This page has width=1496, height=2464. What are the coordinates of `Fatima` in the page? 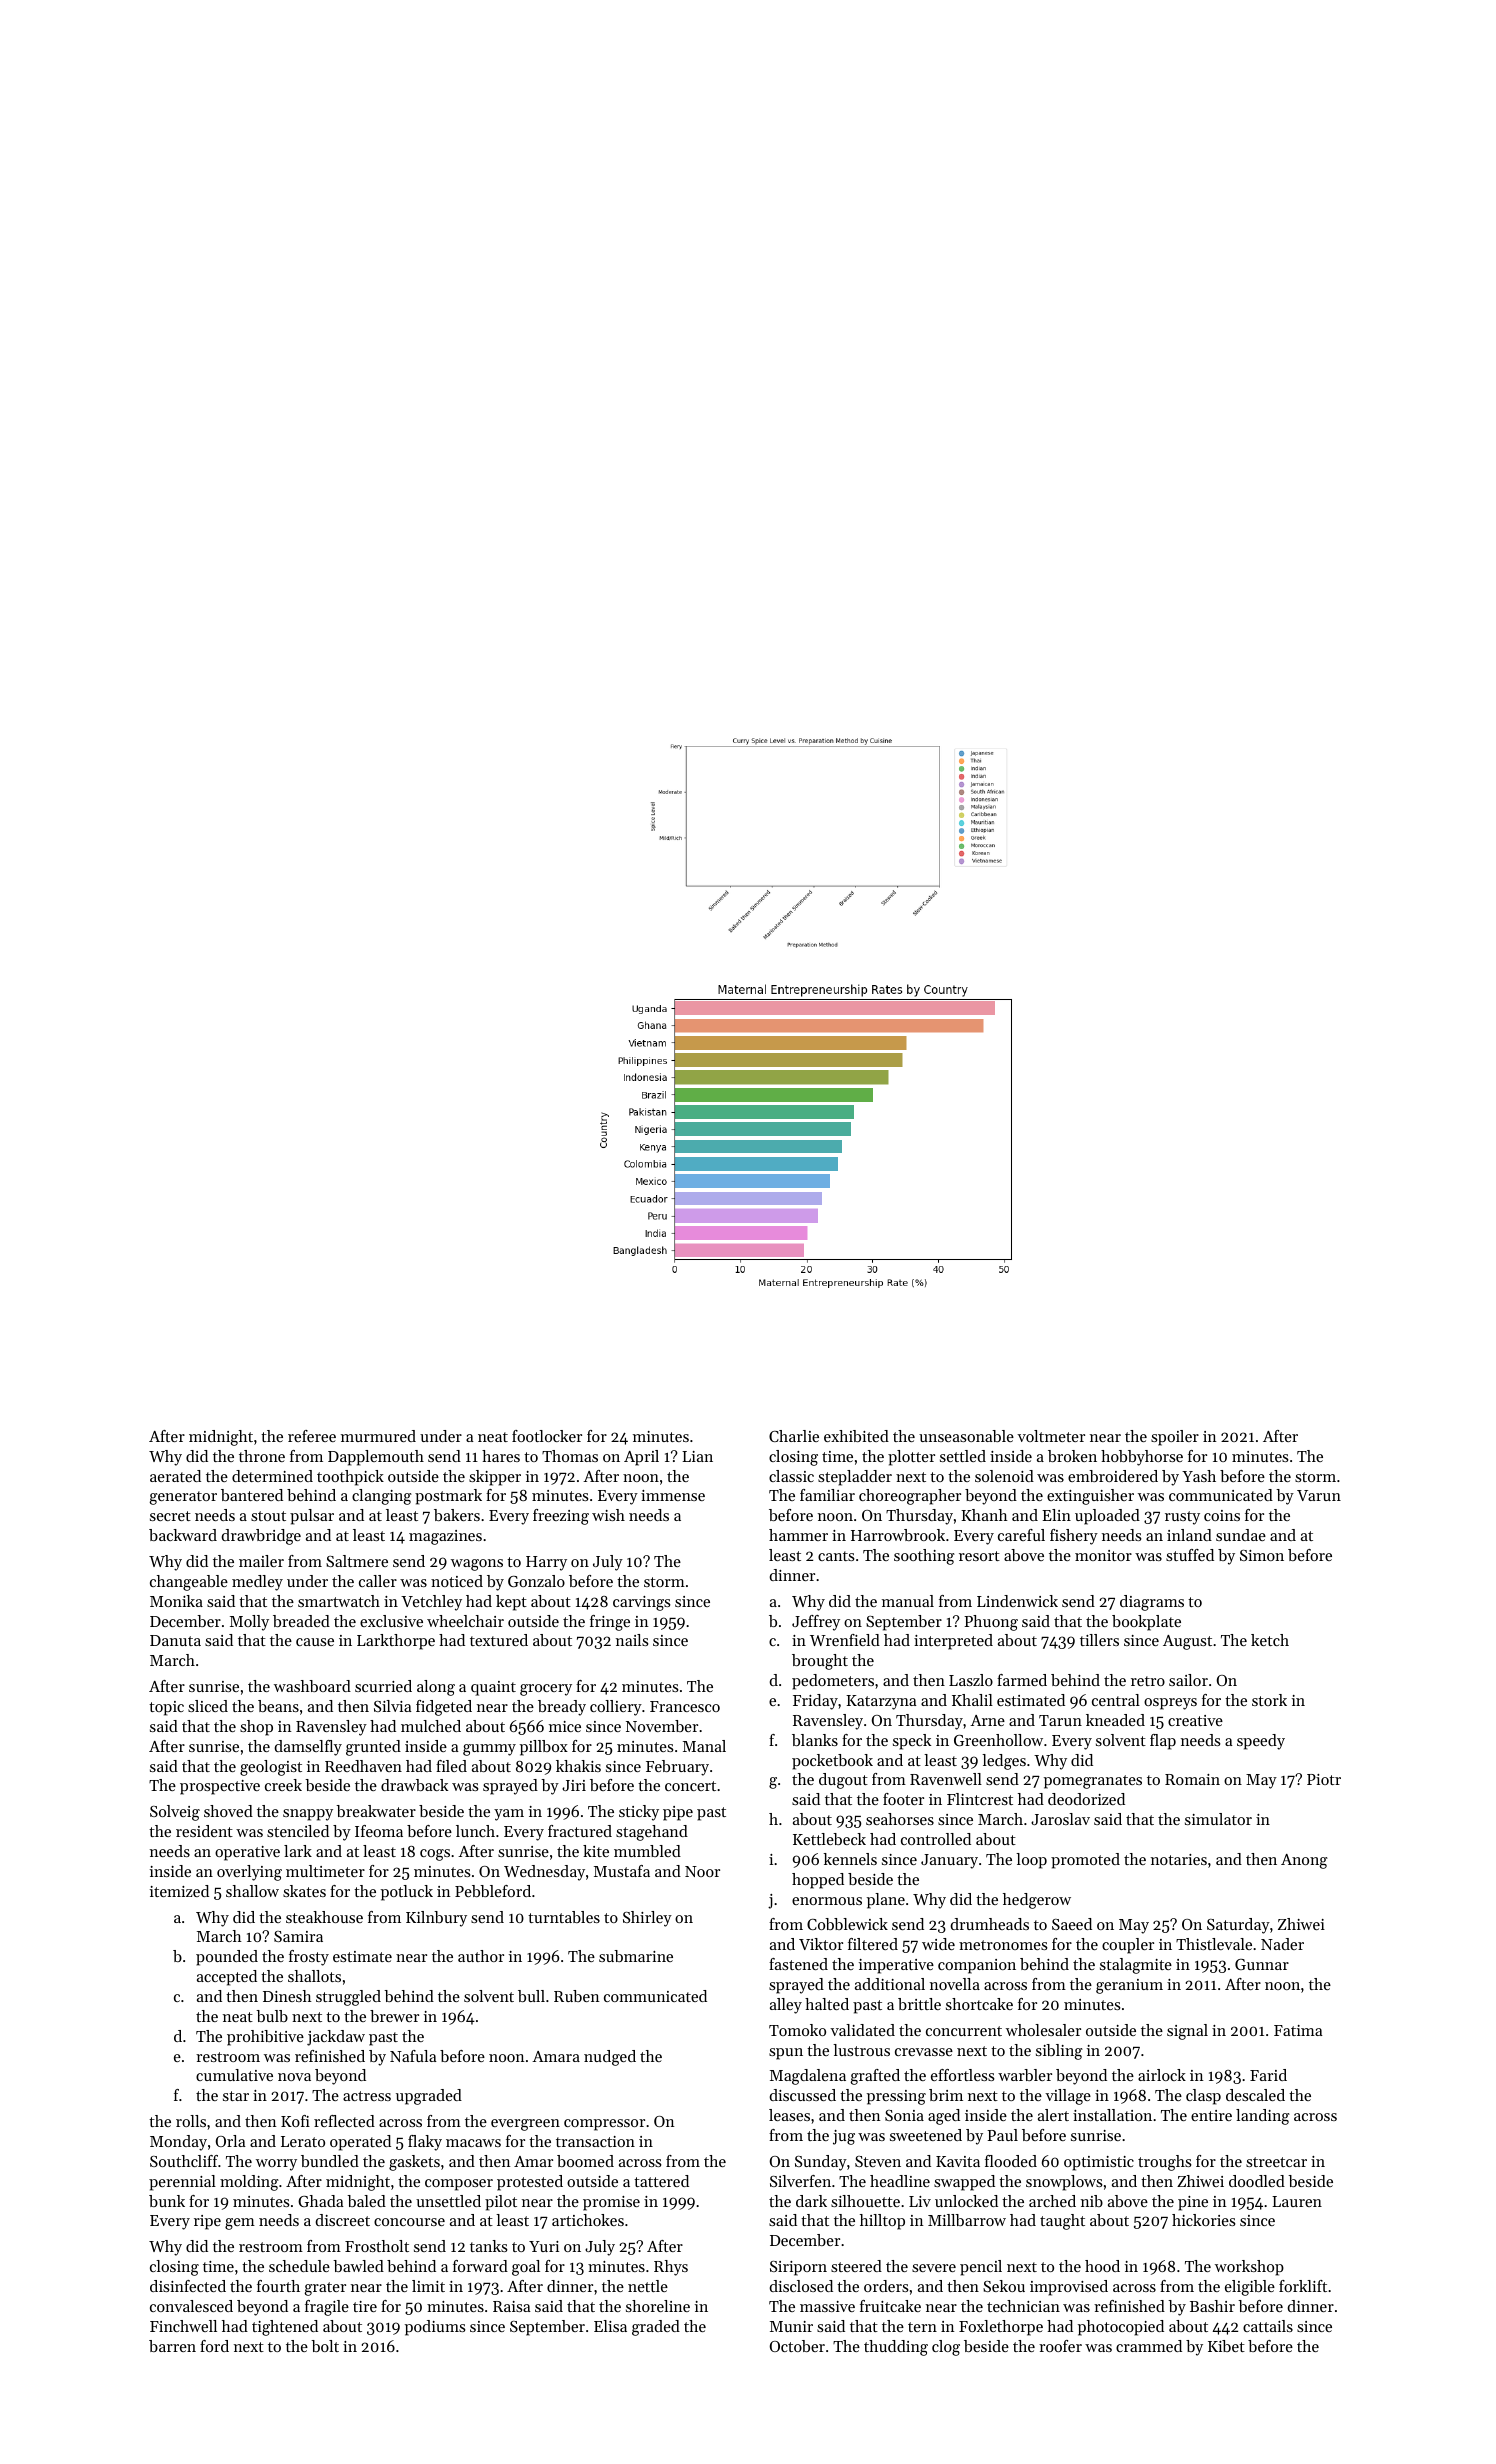 It's located at (1298, 2030).
